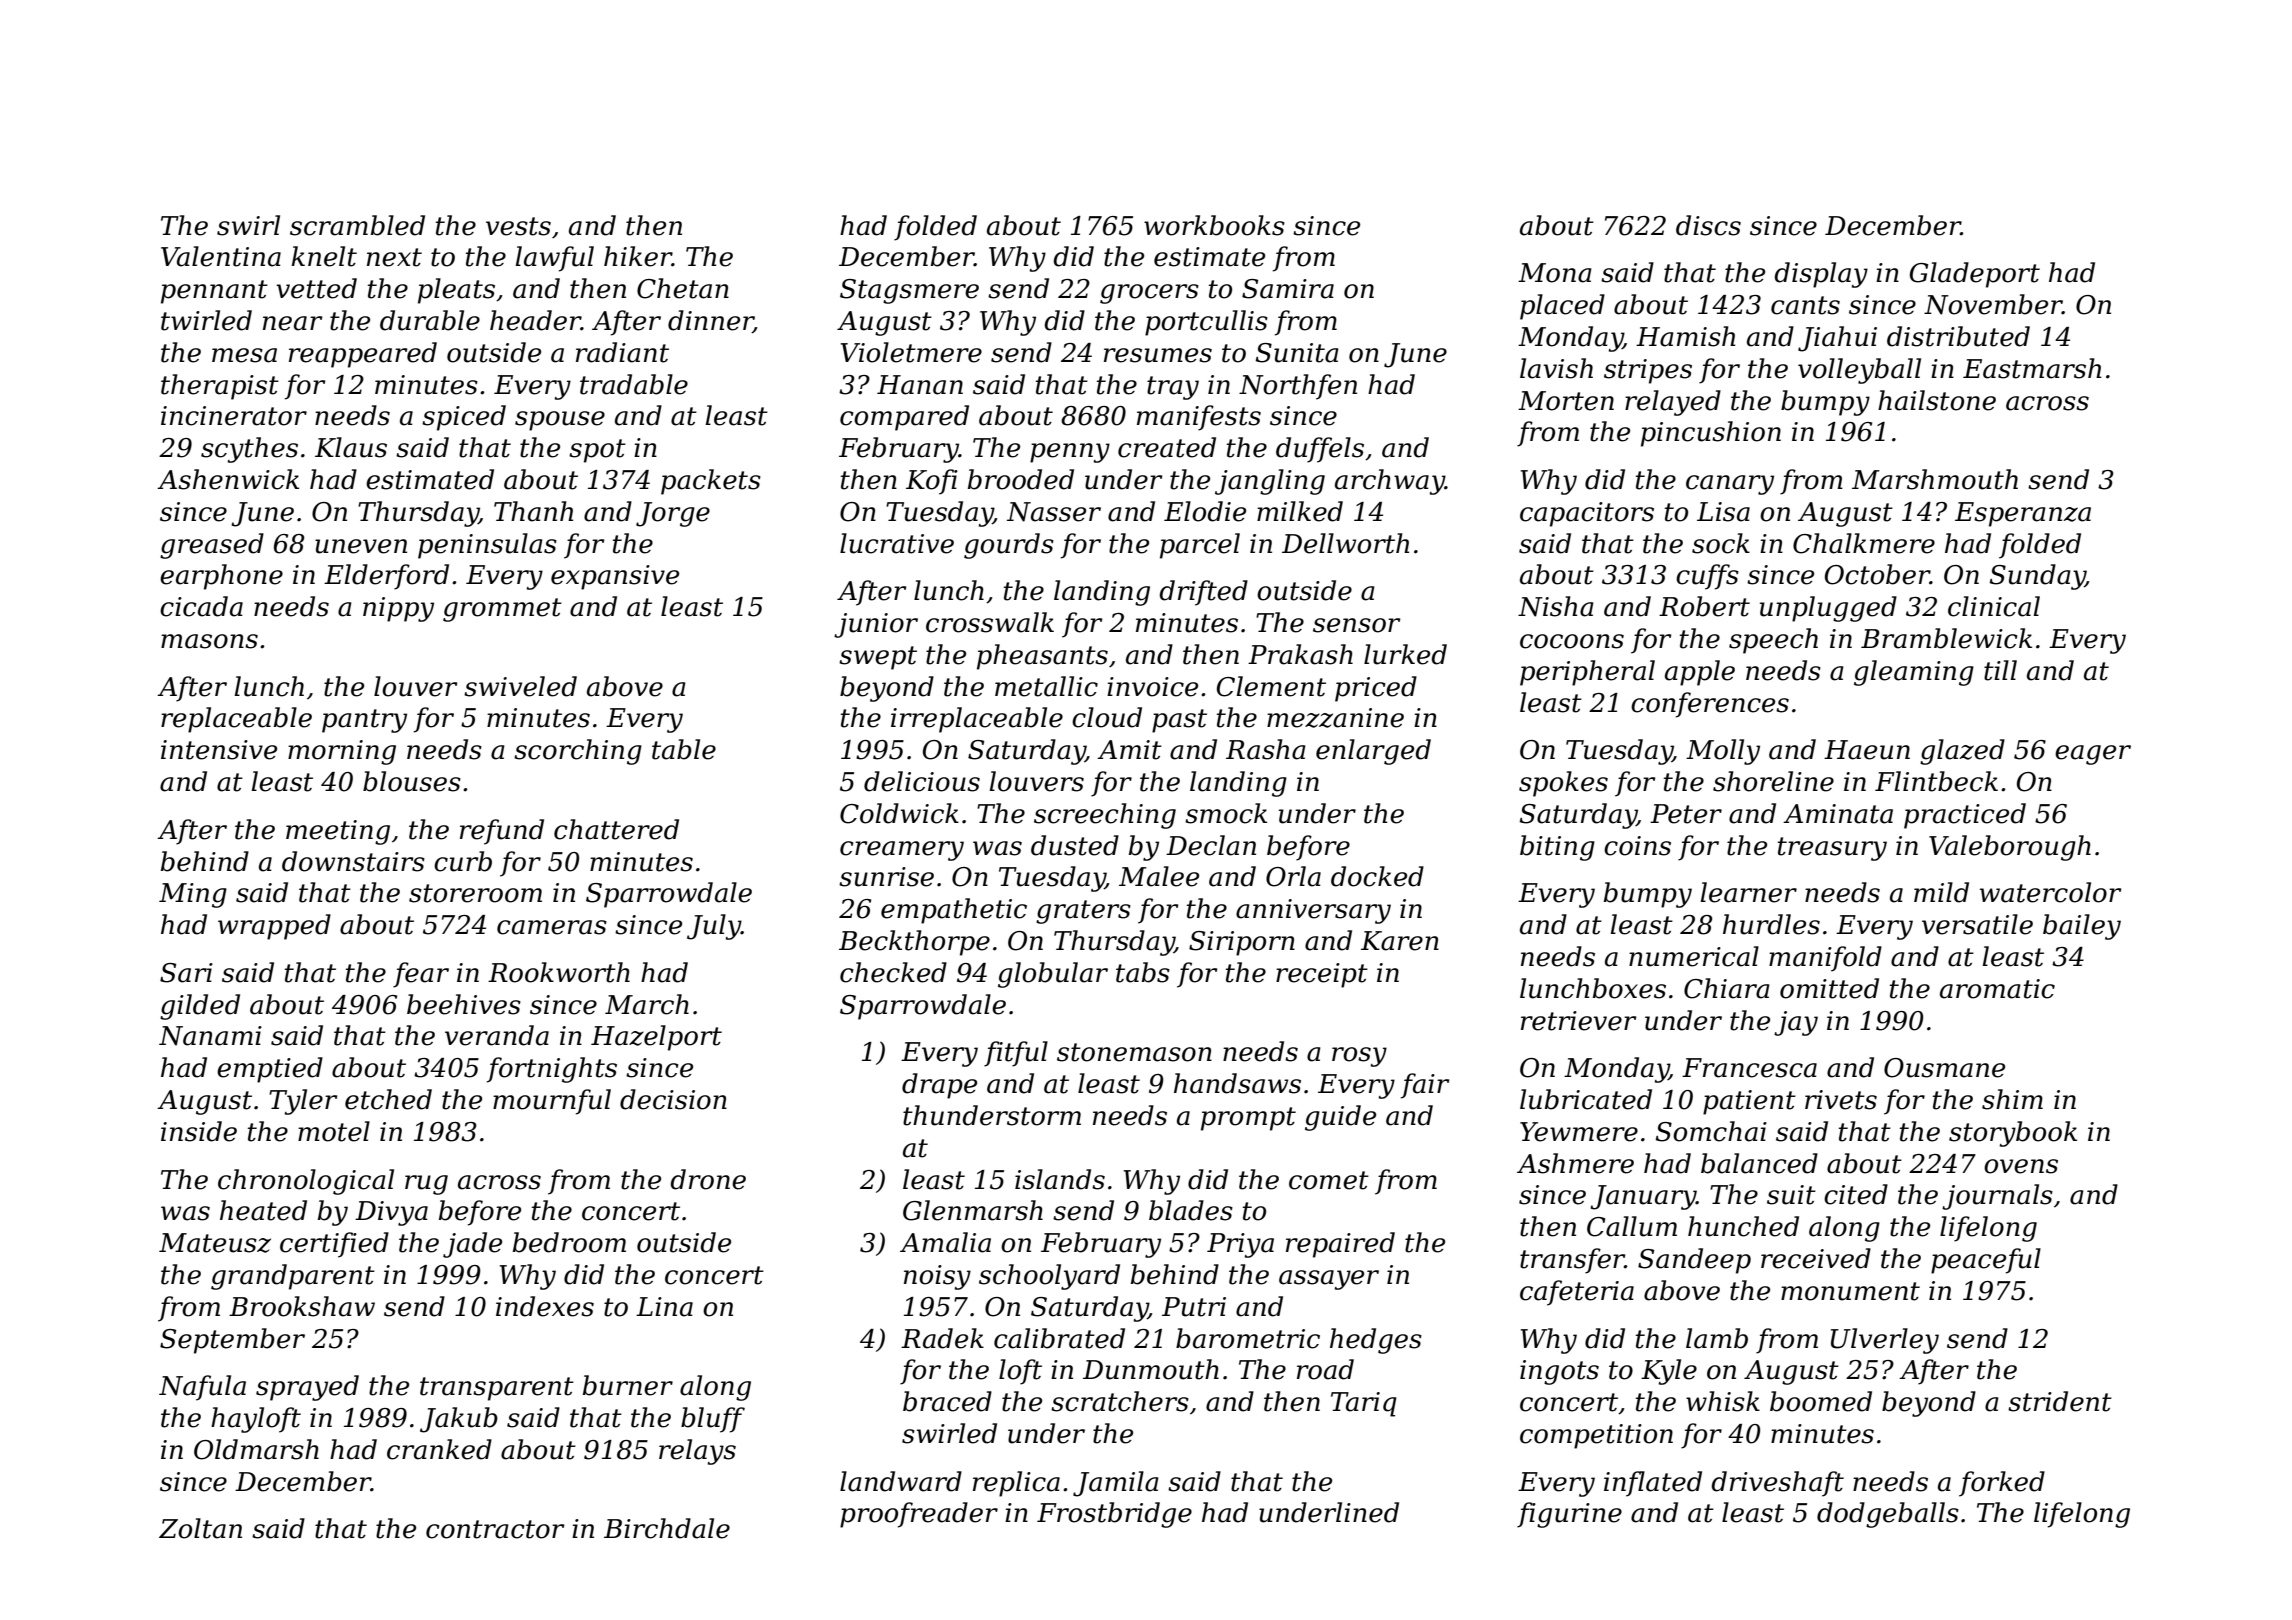 This screenshot has width=2292, height=1620. Describe the element at coordinates (200, 1528) in the screenshot. I see `Zoltan` at that location.
